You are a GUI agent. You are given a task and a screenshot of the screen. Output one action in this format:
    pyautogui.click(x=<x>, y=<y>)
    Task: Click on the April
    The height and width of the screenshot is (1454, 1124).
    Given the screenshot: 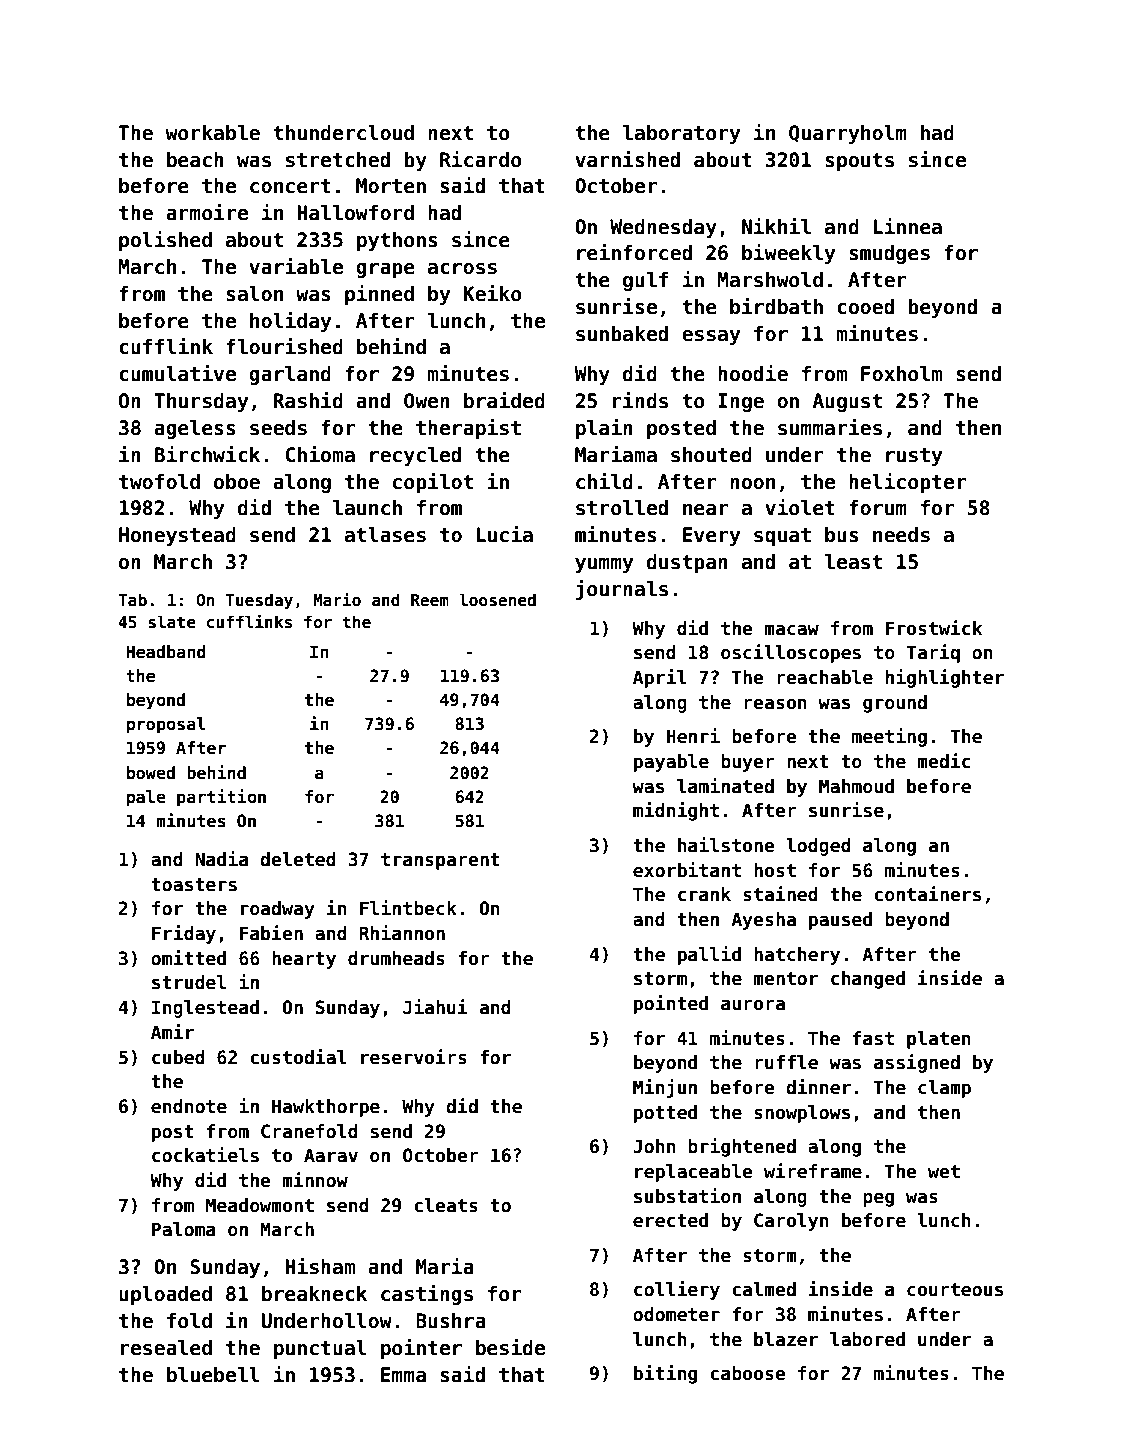 What is the action you would take?
    pyautogui.click(x=660, y=678)
